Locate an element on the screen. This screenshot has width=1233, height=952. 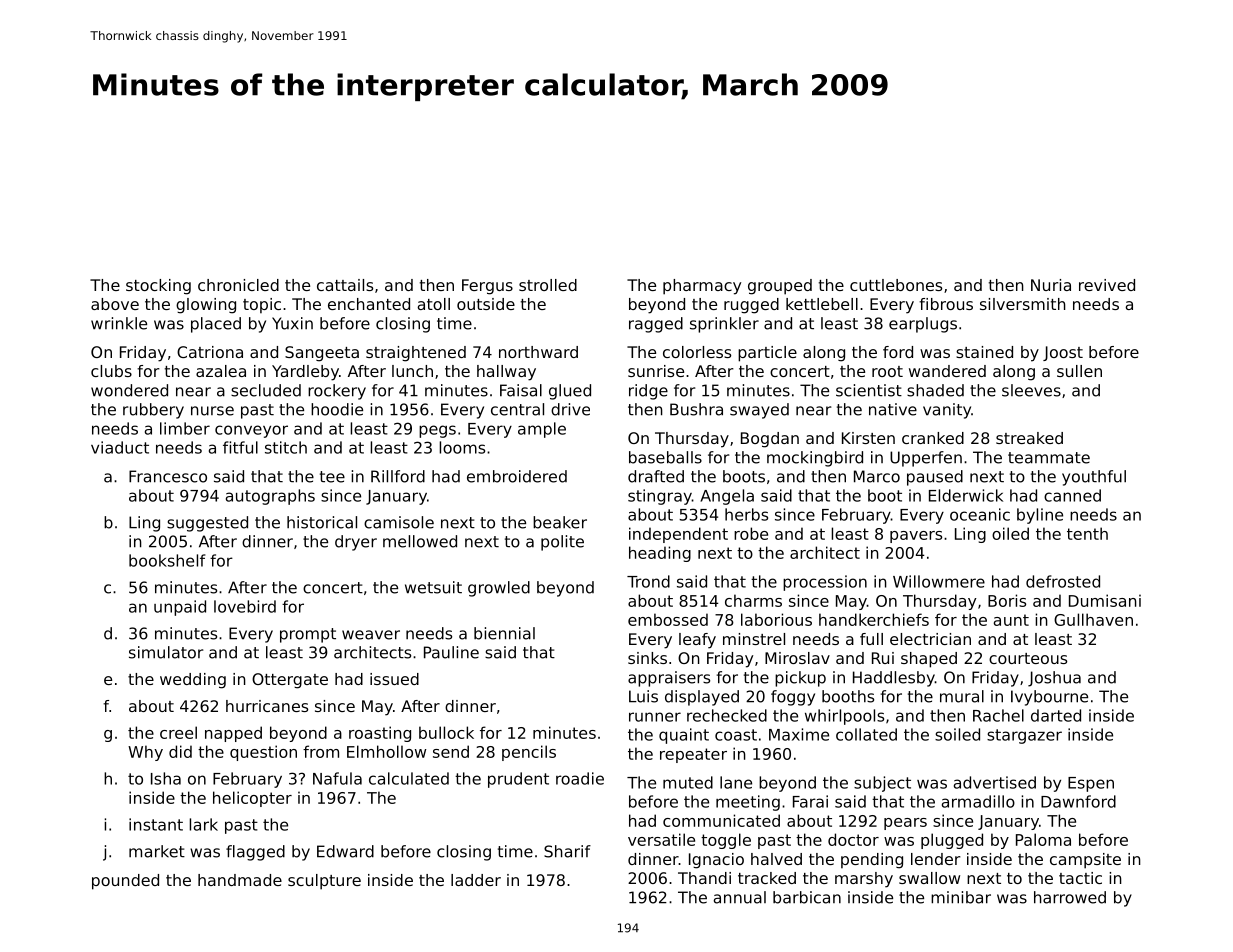
Joost is located at coordinates (1063, 353).
